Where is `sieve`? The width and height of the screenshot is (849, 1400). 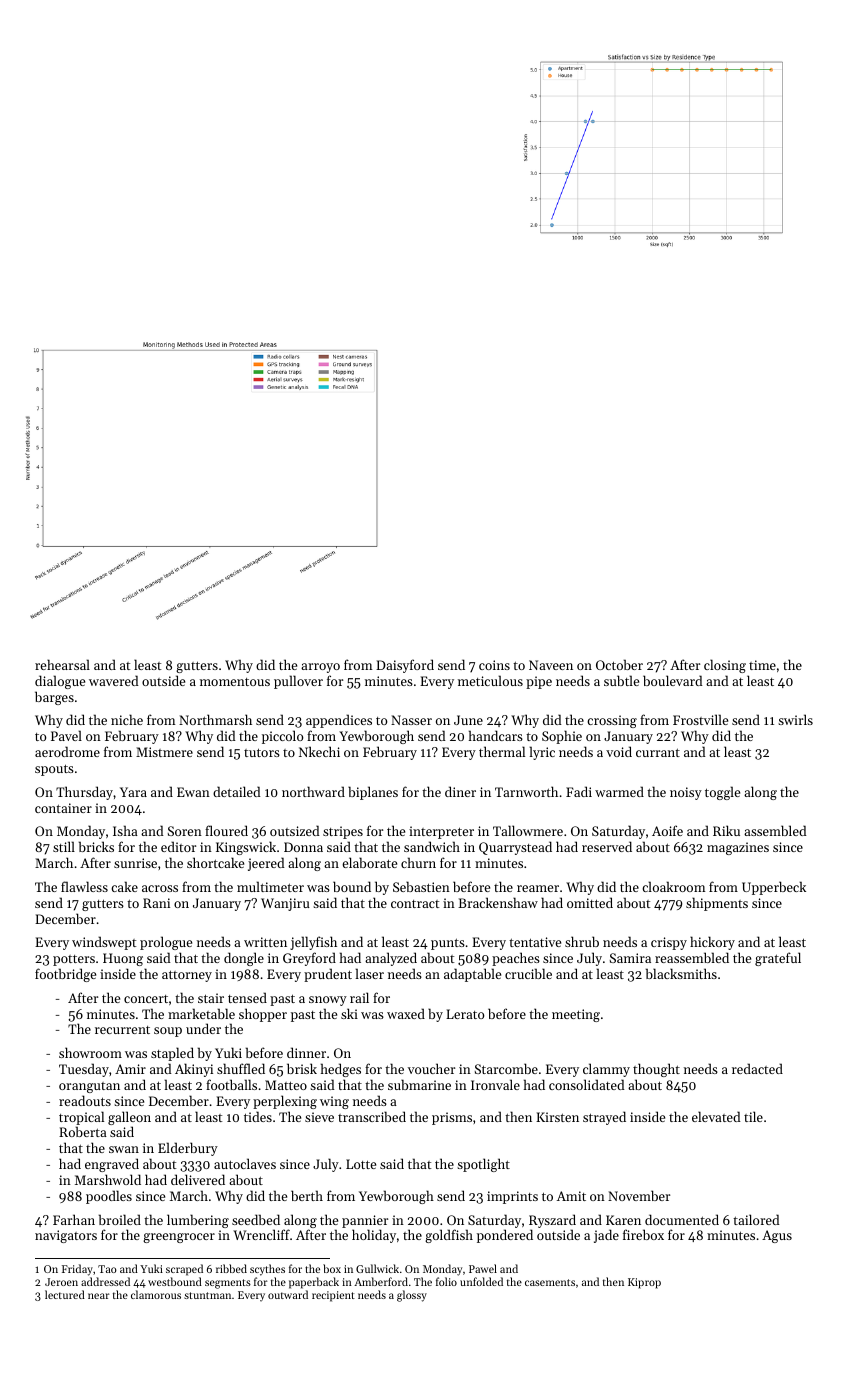 sieve is located at coordinates (319, 1117).
